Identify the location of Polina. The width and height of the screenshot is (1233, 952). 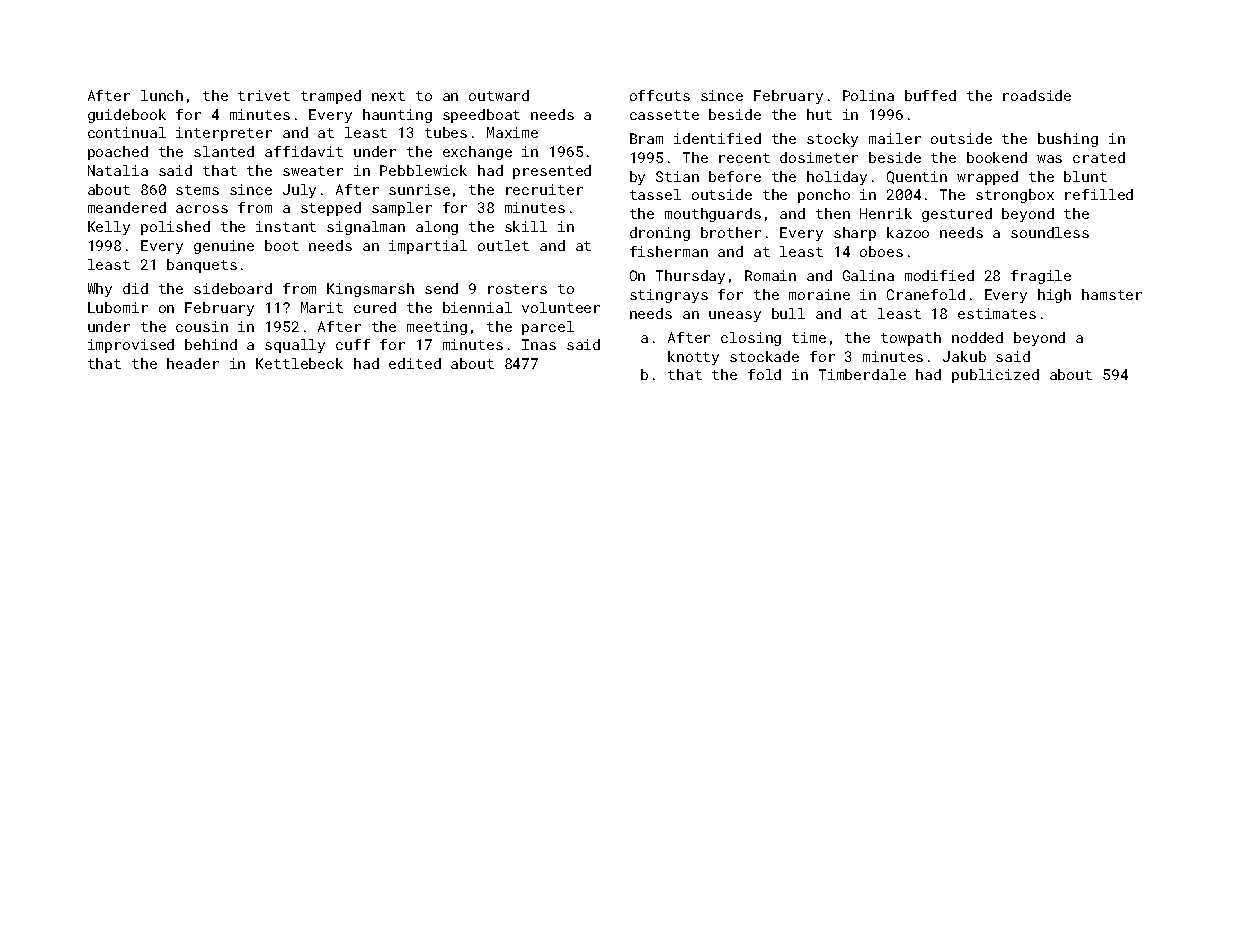
(868, 95).
